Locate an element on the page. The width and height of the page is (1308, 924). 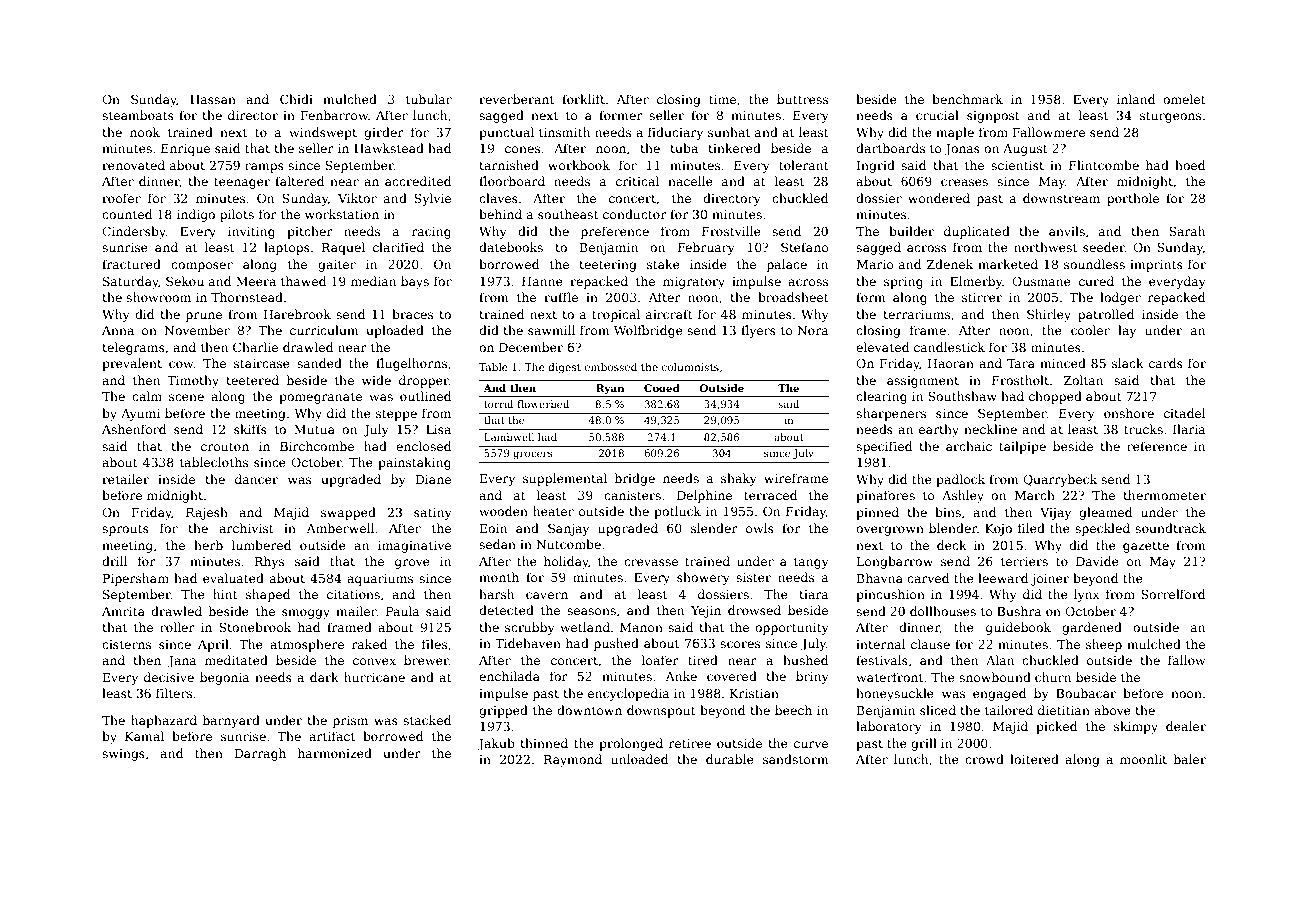
tuba is located at coordinates (684, 148).
